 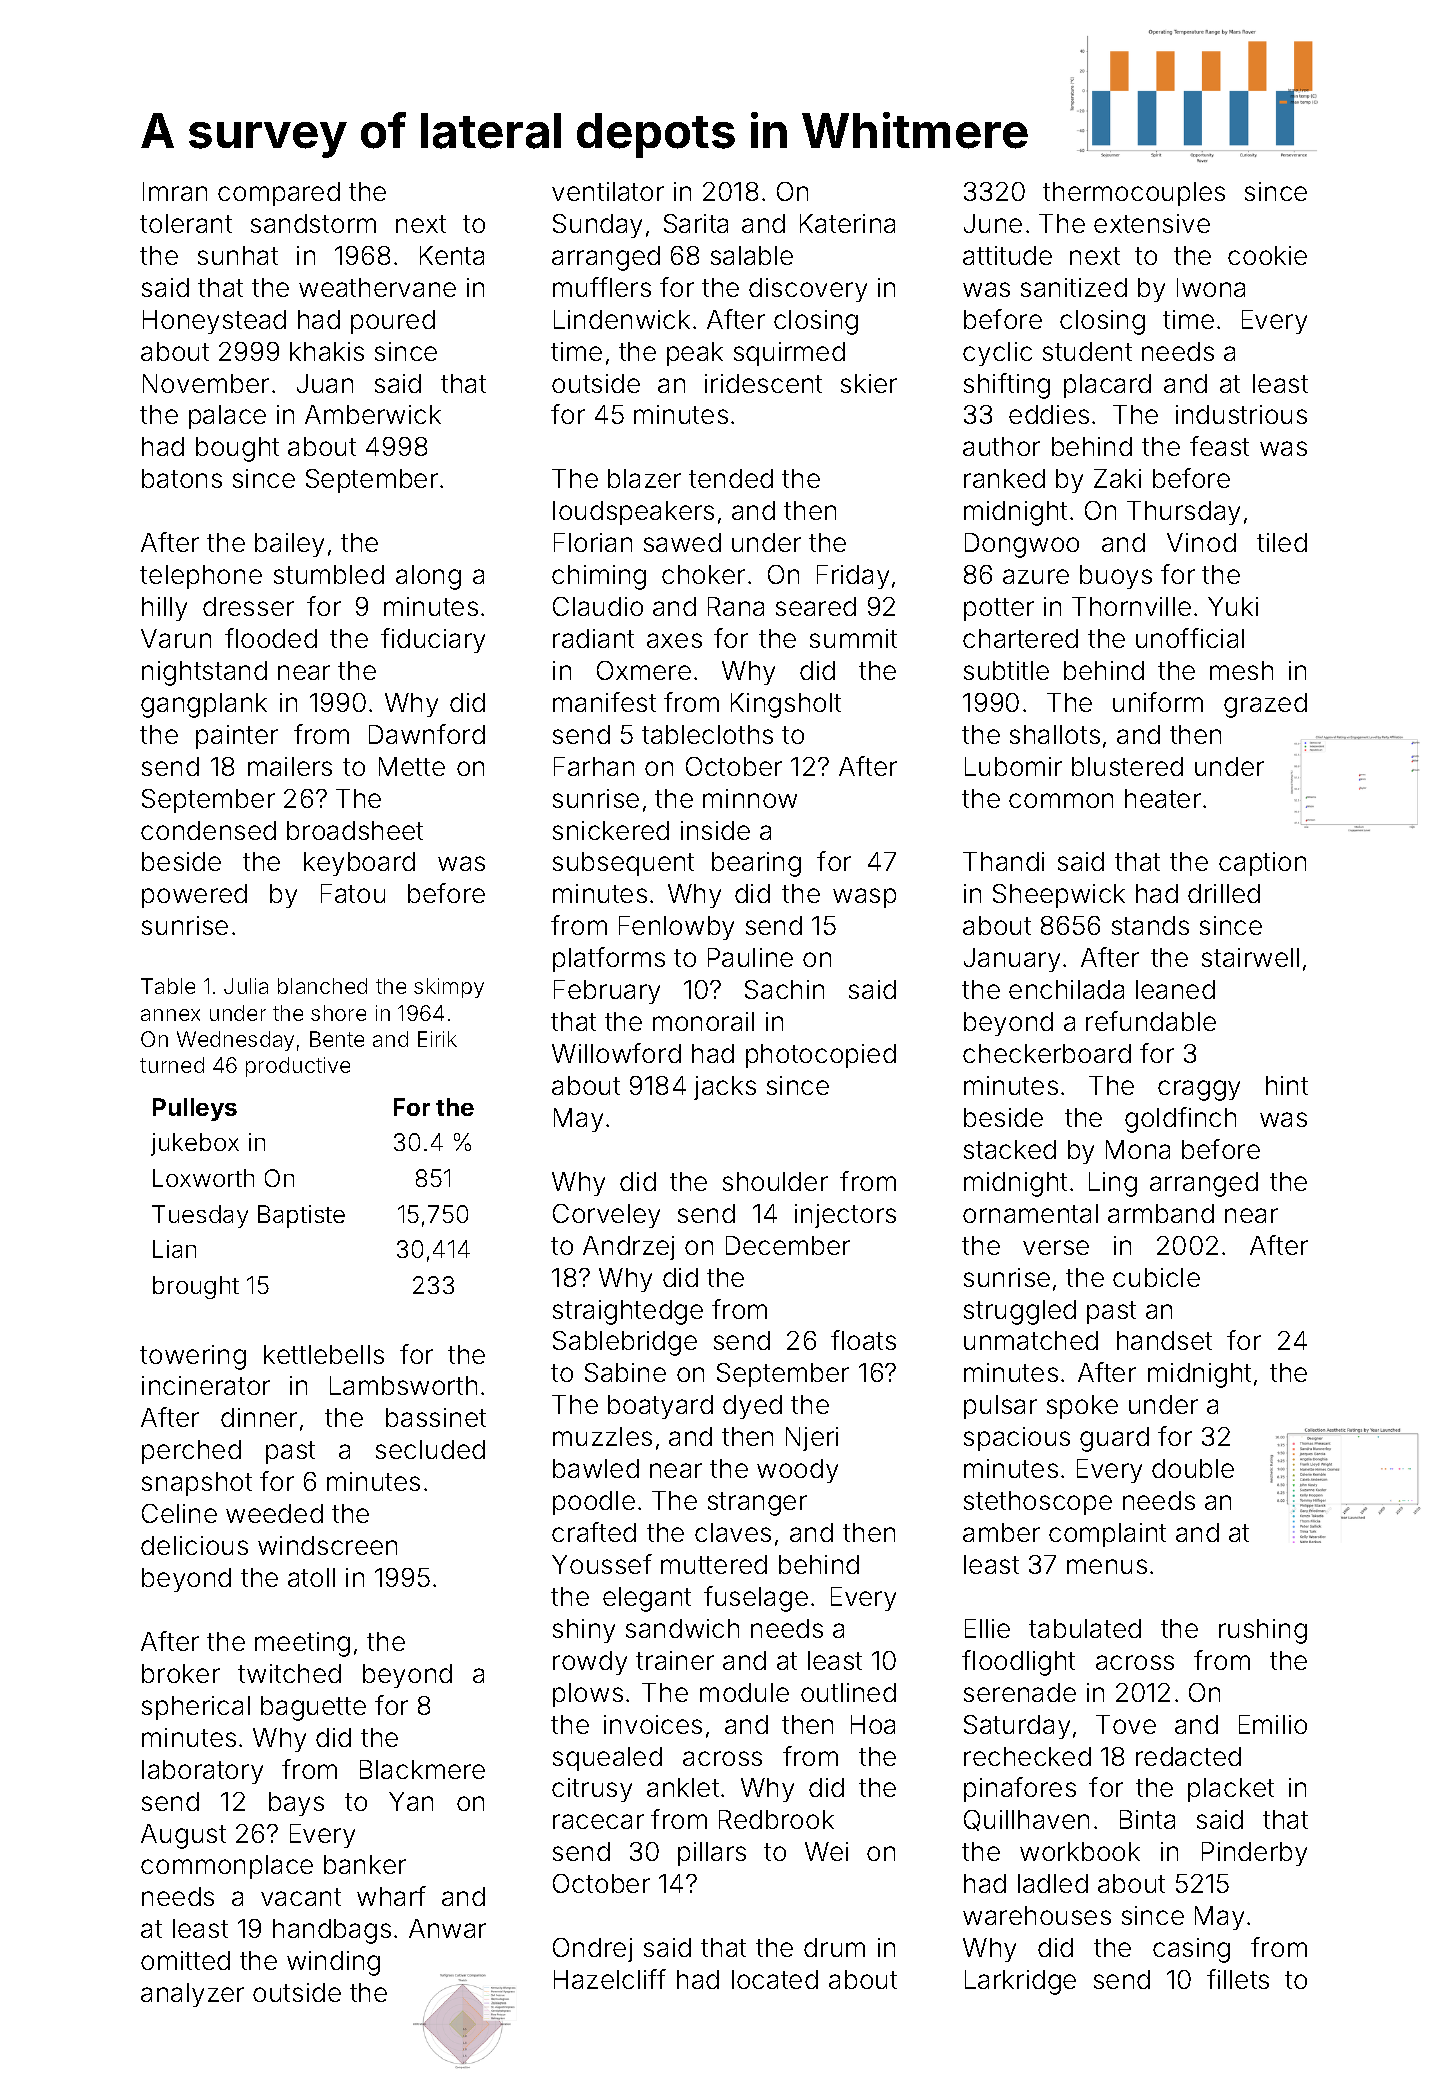 What do you see at coordinates (238, 255) in the document?
I see `sunhat` at bounding box center [238, 255].
